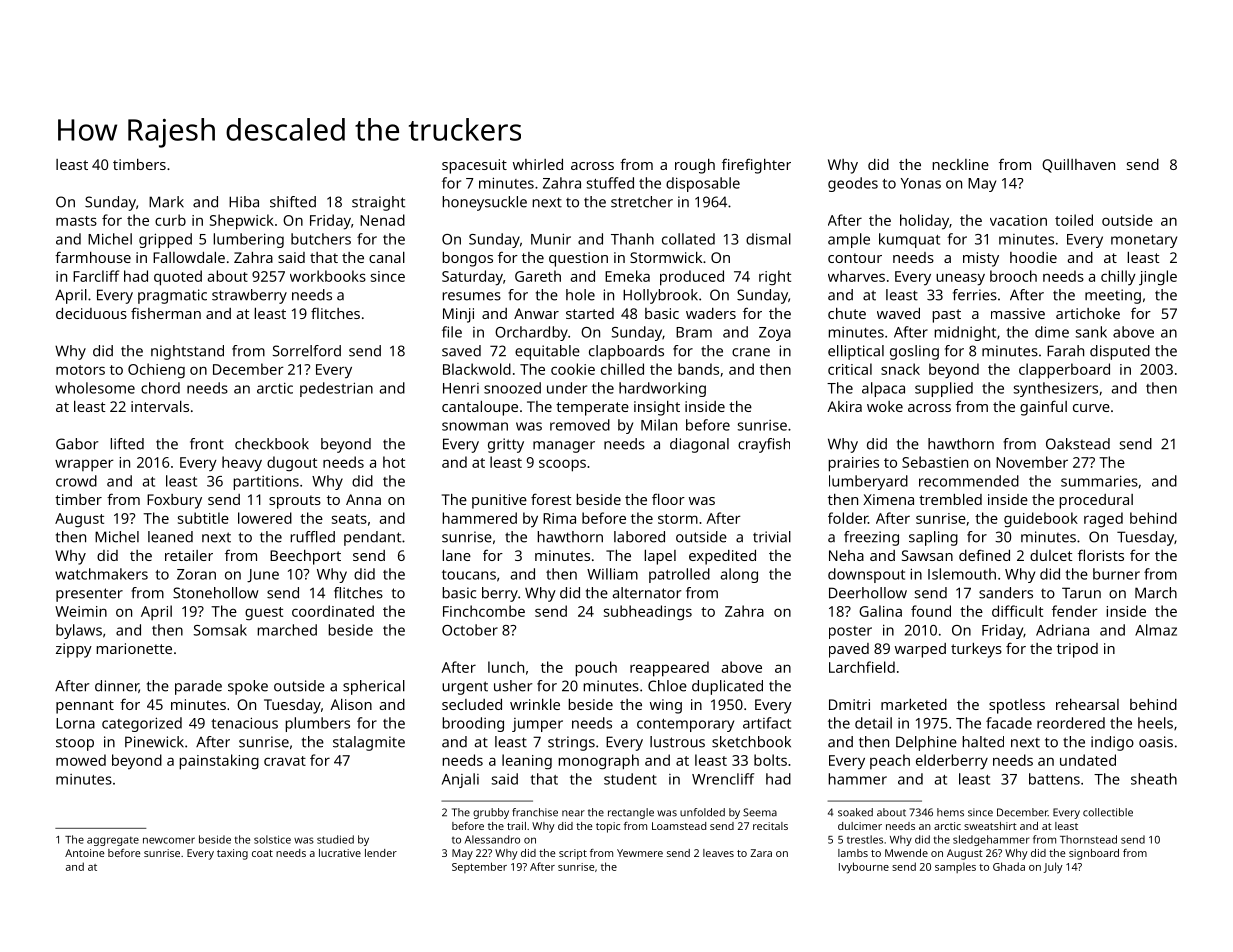 This document has height=952, width=1233. I want to click on whirled, so click(538, 164).
